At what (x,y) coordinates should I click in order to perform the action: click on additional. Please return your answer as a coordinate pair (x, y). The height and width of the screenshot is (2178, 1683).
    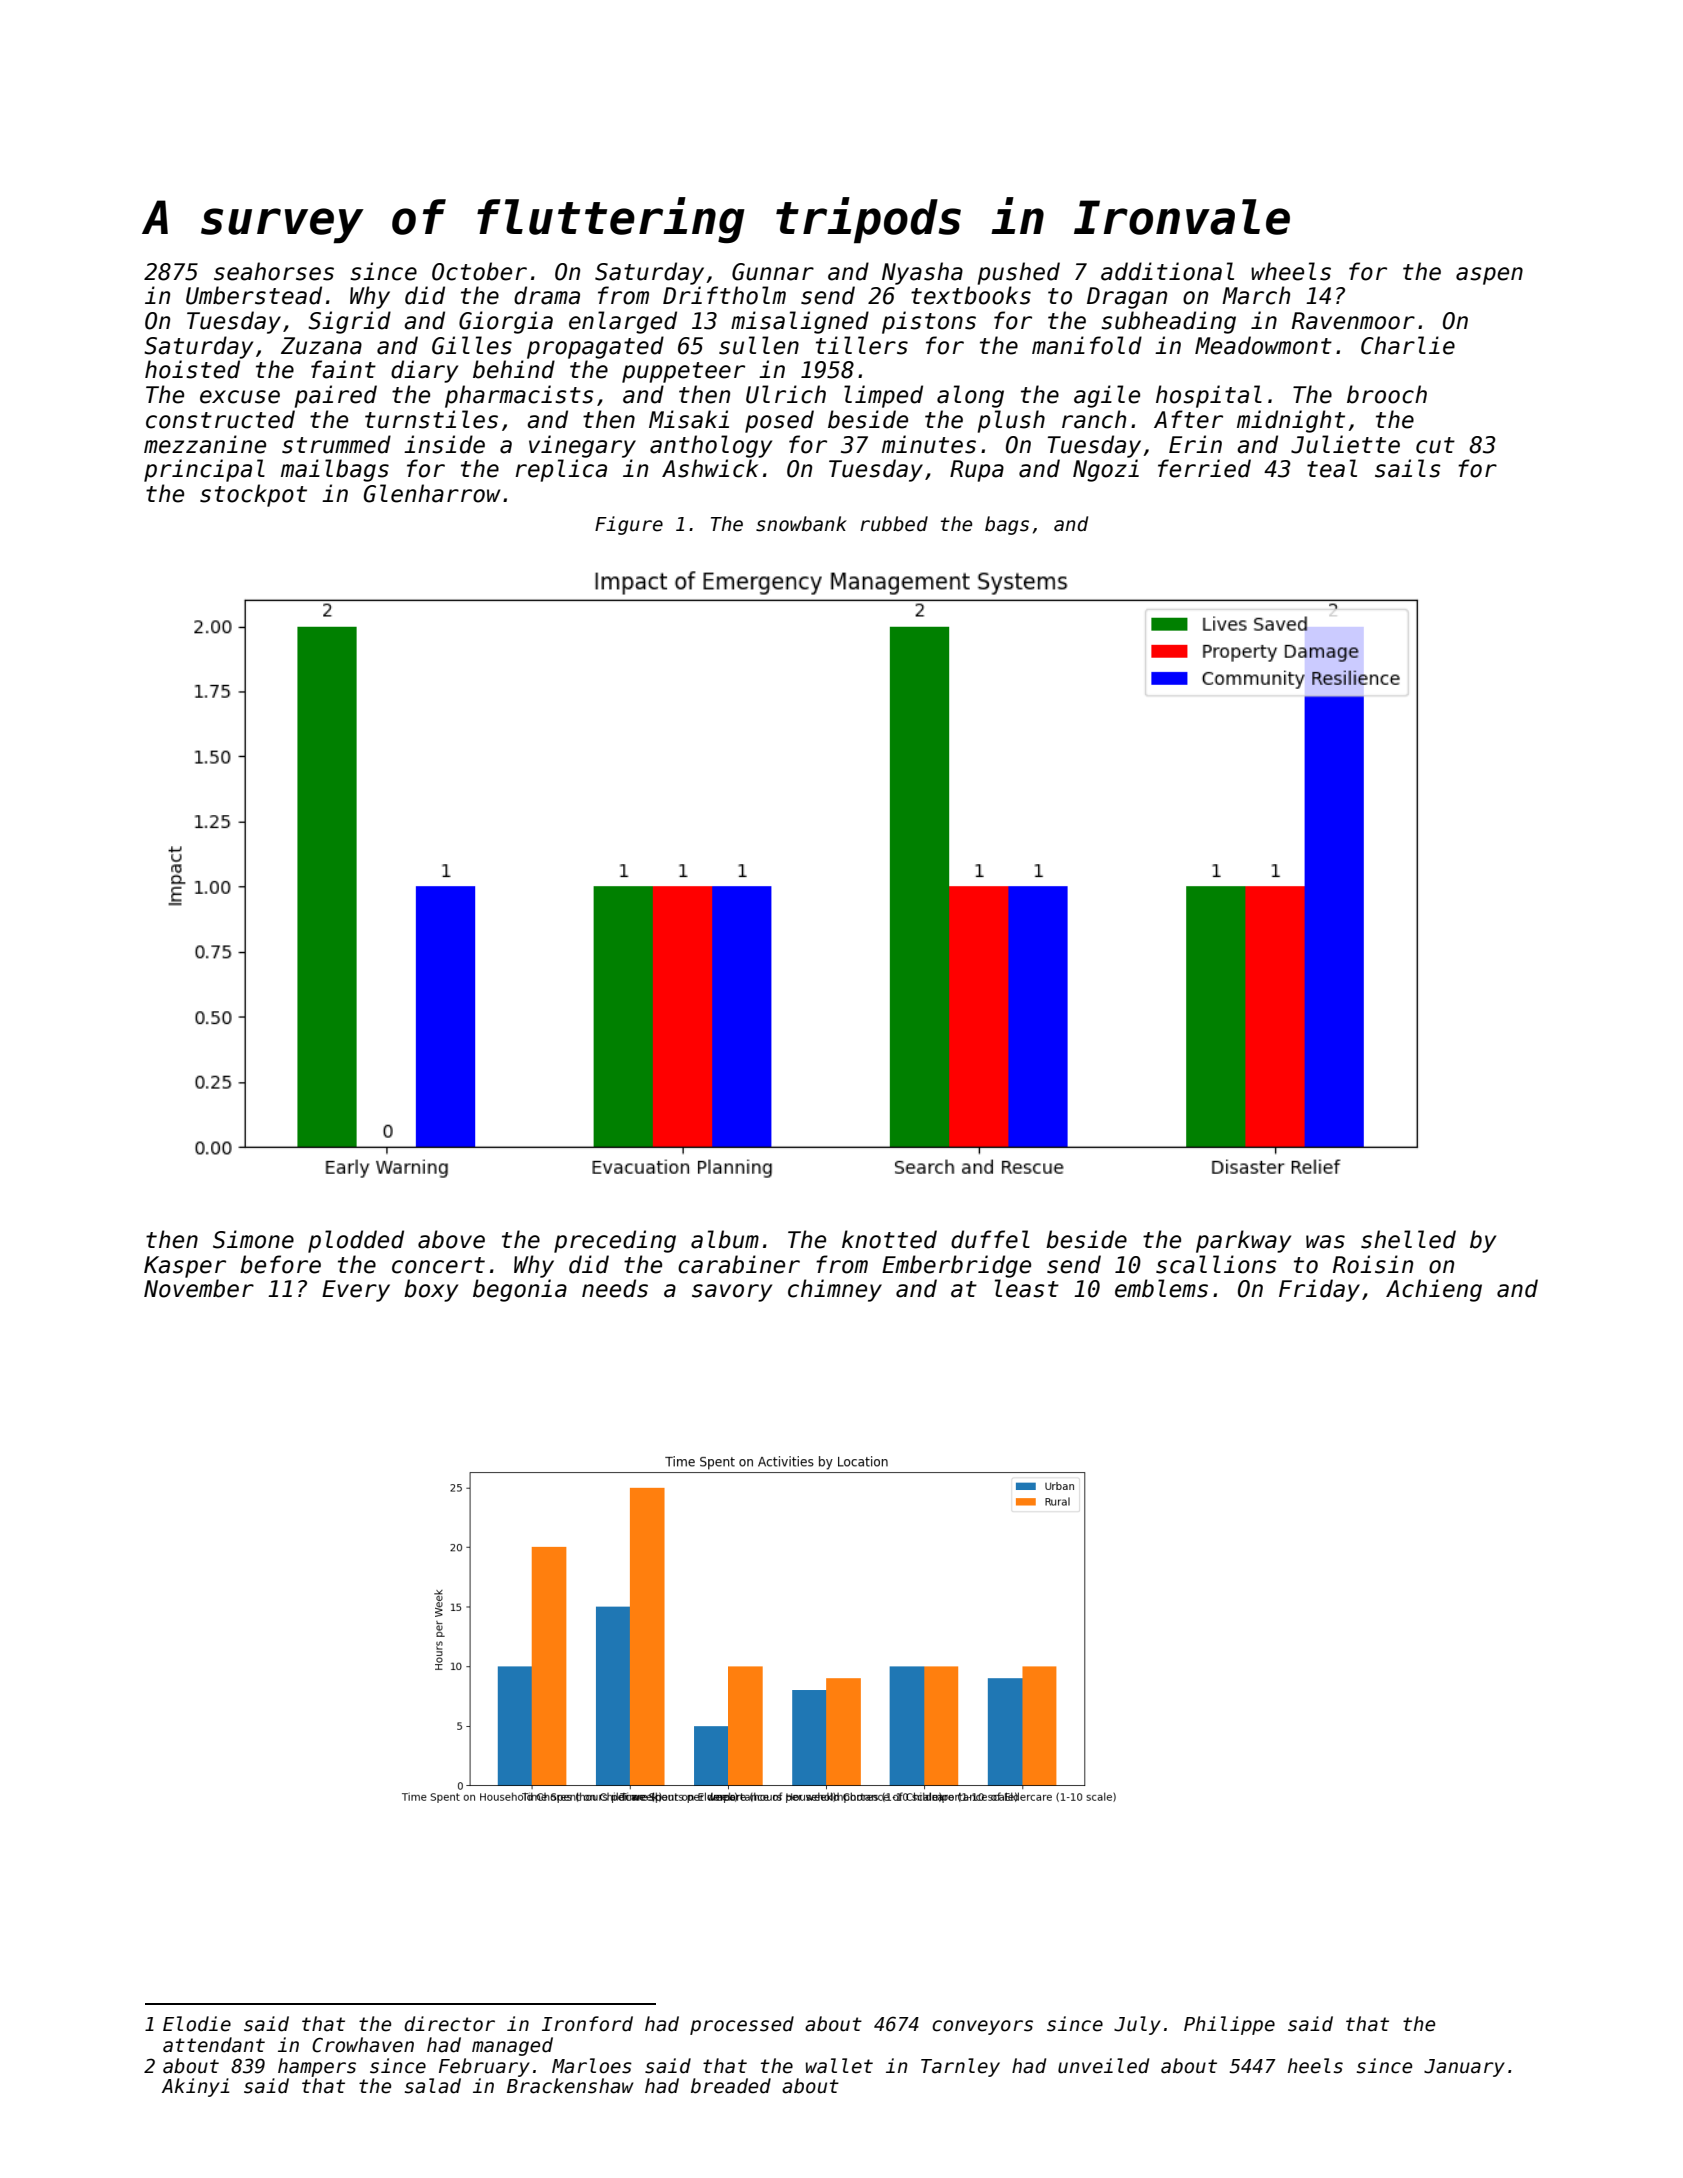
    Looking at the image, I should click on (1167, 271).
